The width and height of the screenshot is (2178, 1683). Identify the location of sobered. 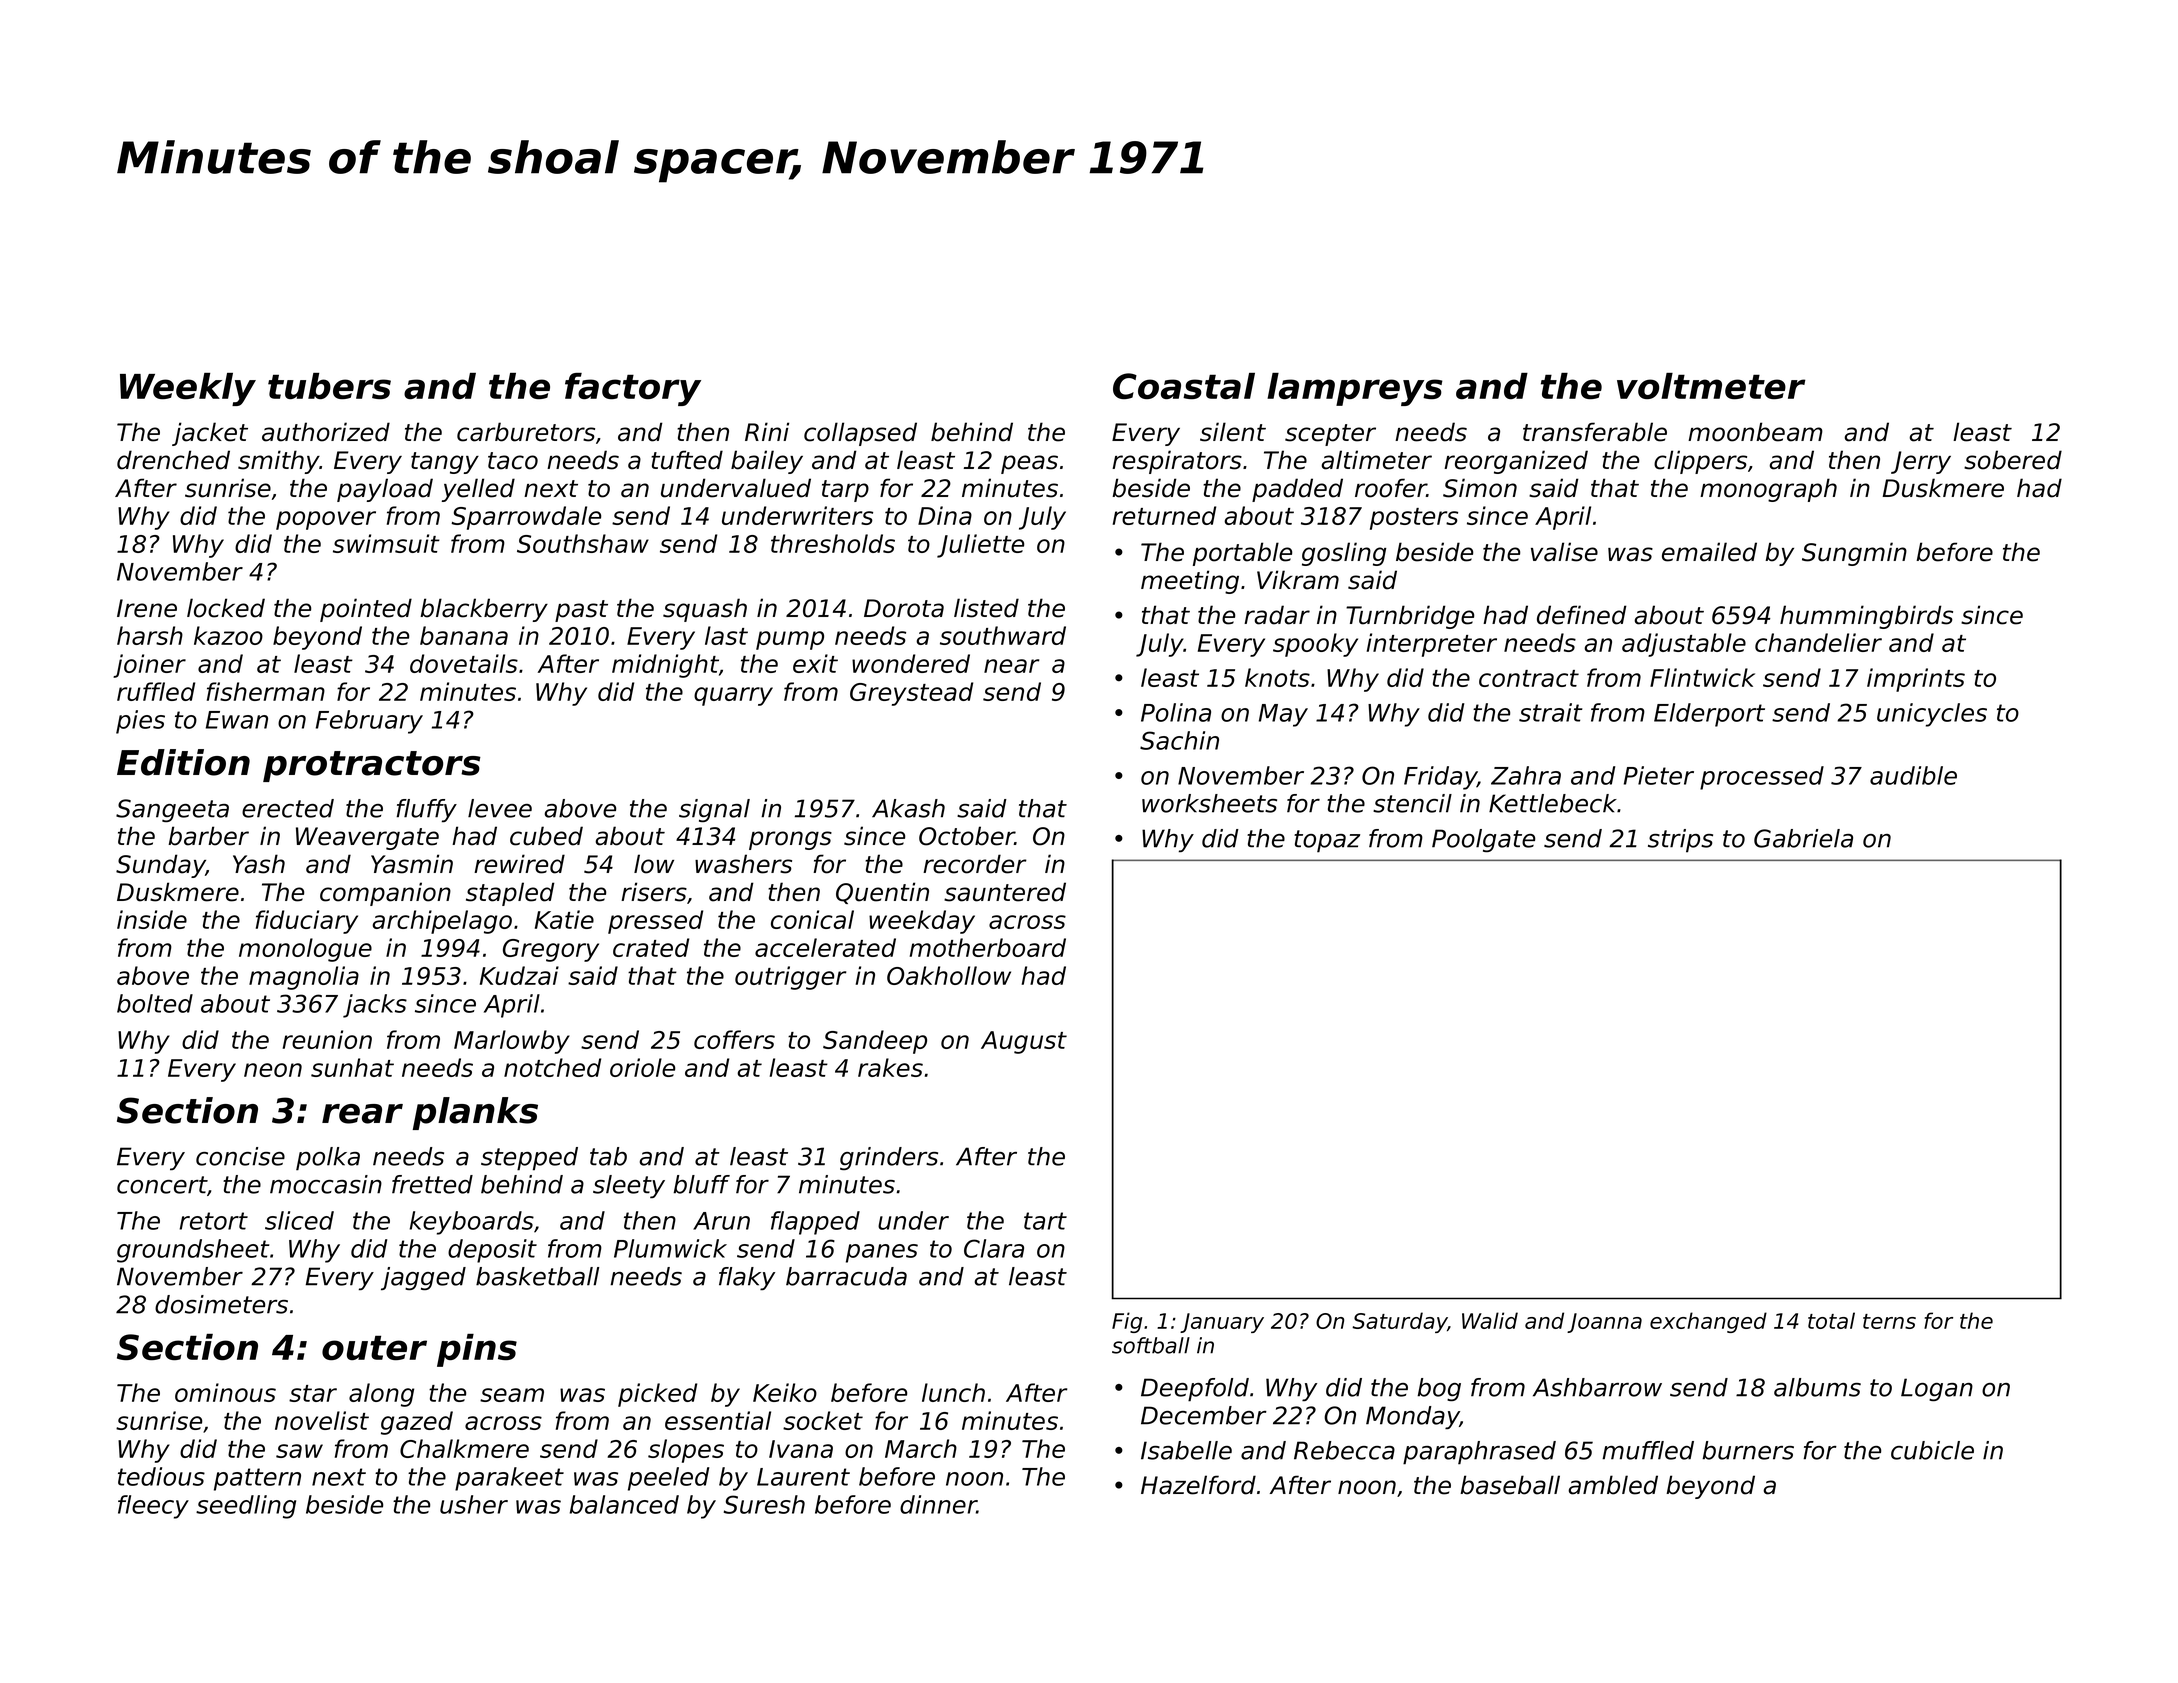
(2013, 460).
